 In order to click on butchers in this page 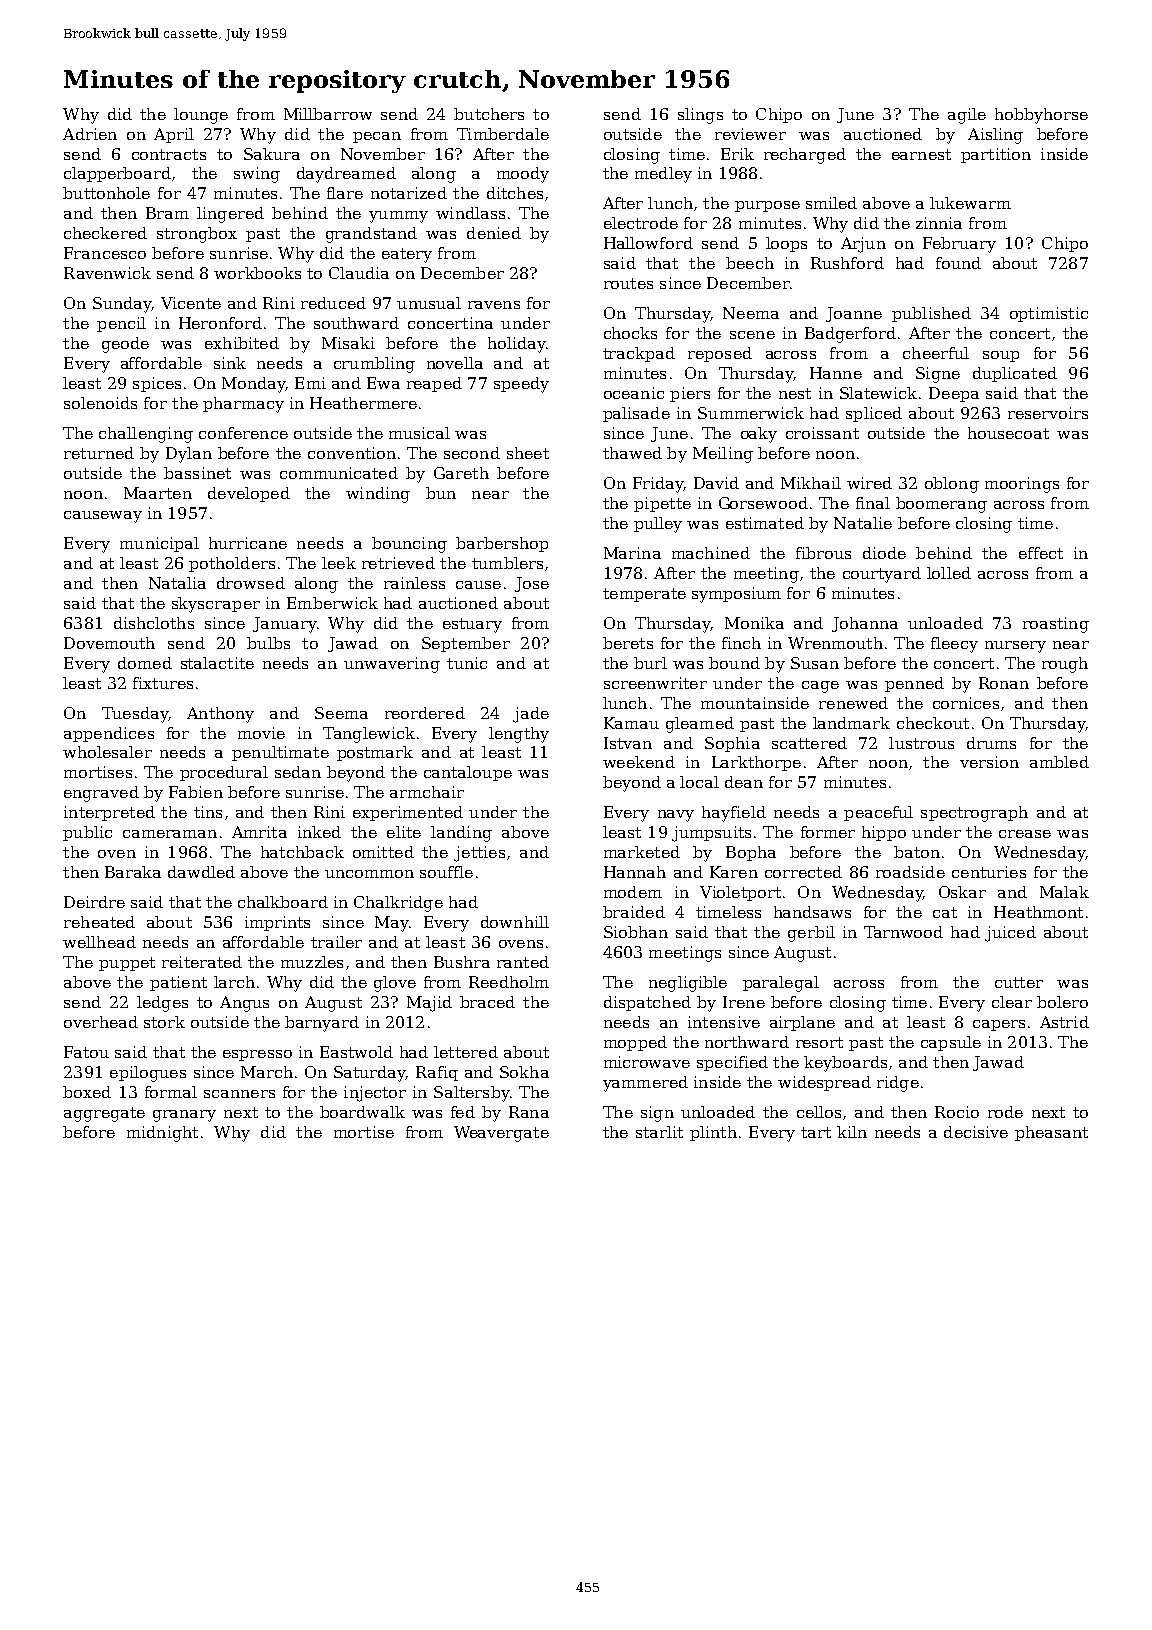, I will do `click(489, 114)`.
